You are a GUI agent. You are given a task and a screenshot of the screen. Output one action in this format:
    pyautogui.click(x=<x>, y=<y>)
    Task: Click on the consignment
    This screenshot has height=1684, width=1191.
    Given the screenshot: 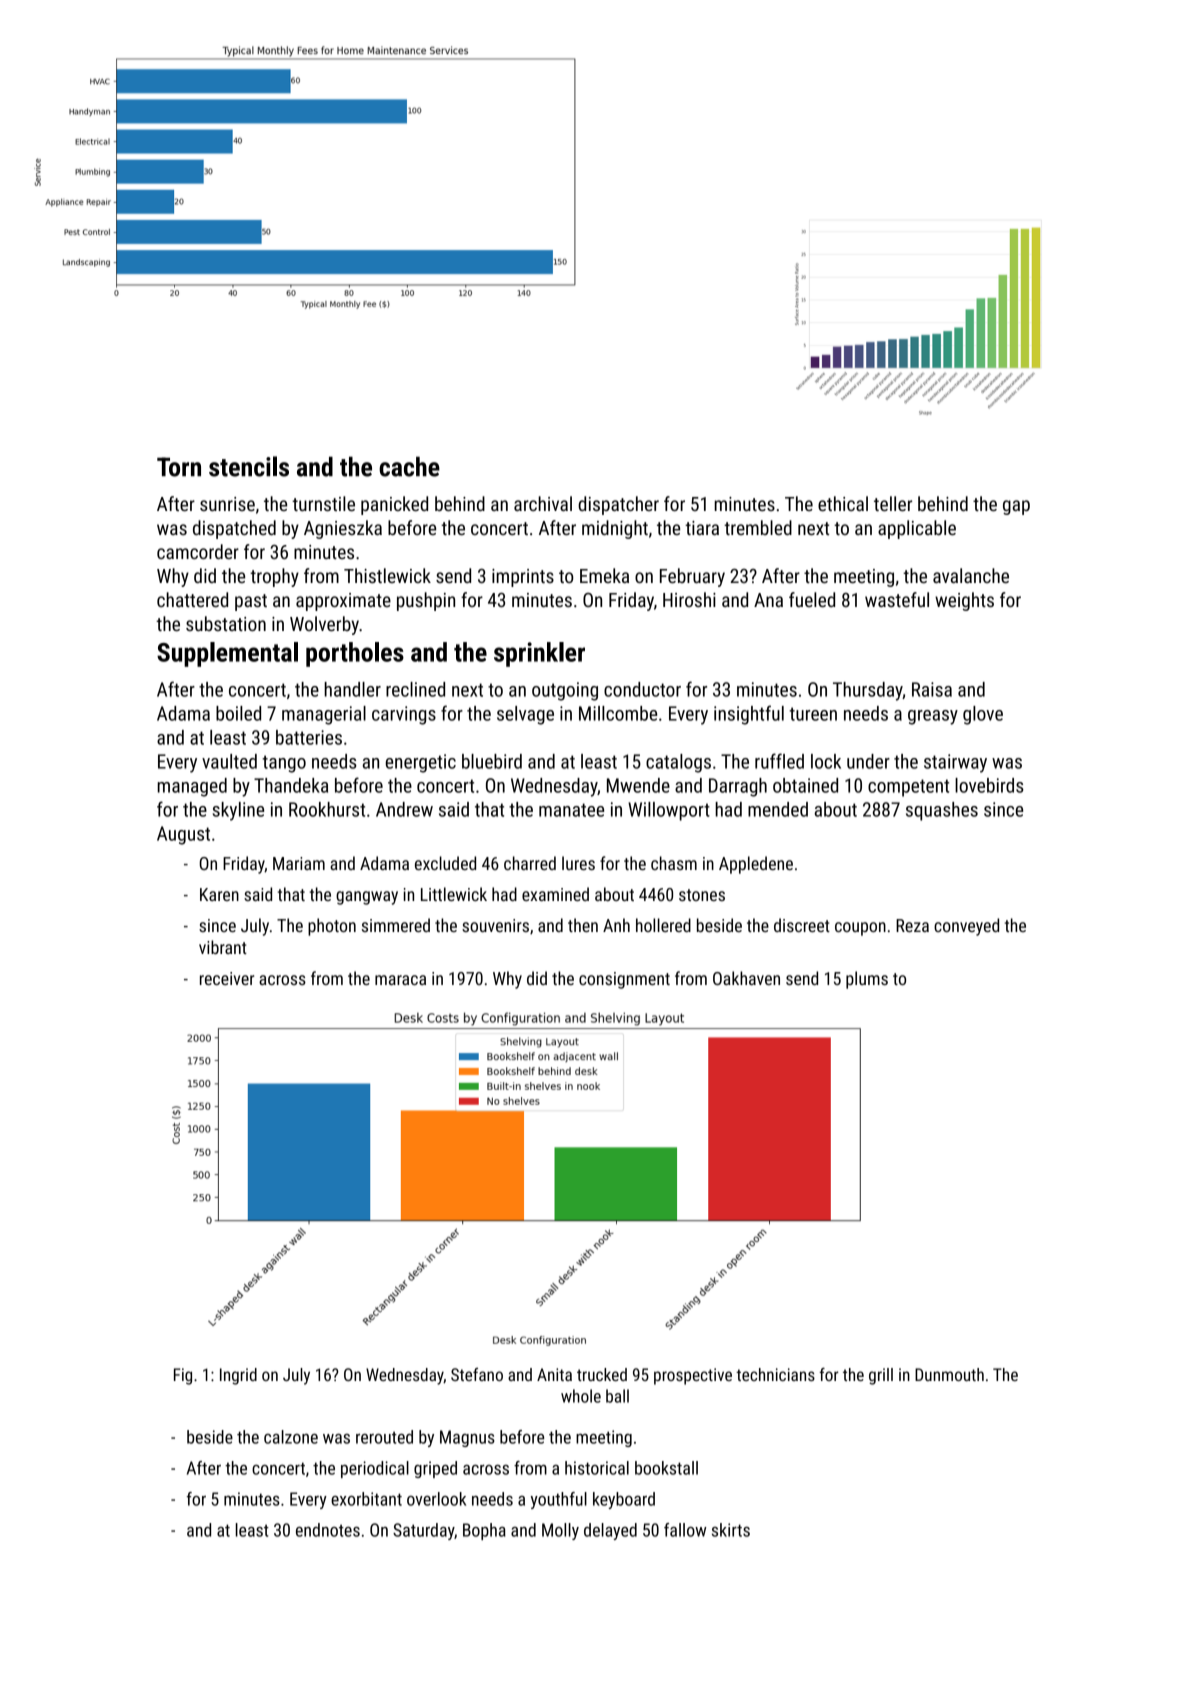 What is the action you would take?
    pyautogui.click(x=624, y=980)
